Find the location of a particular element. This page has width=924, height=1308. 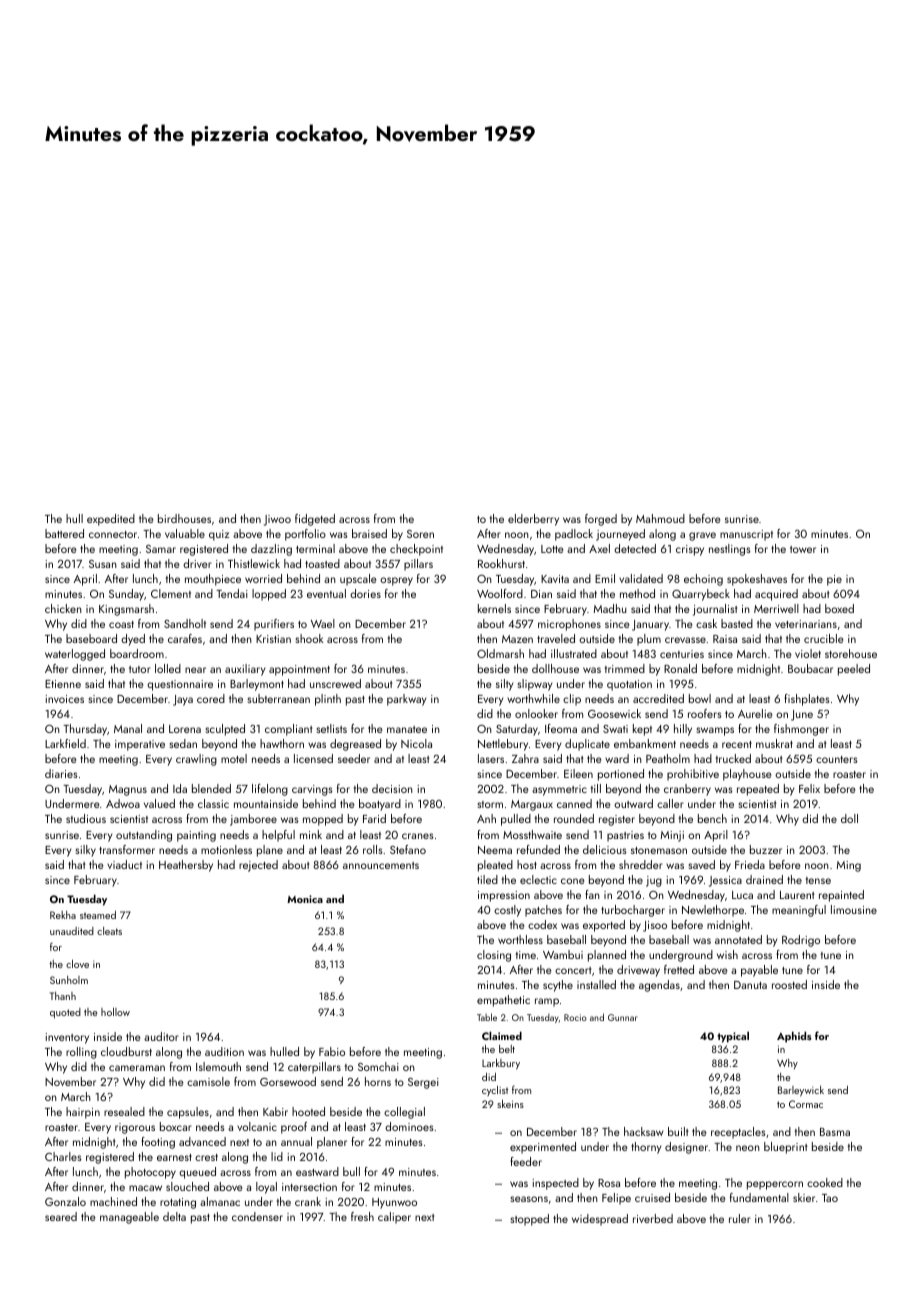

manageable is located at coordinates (129, 1218).
